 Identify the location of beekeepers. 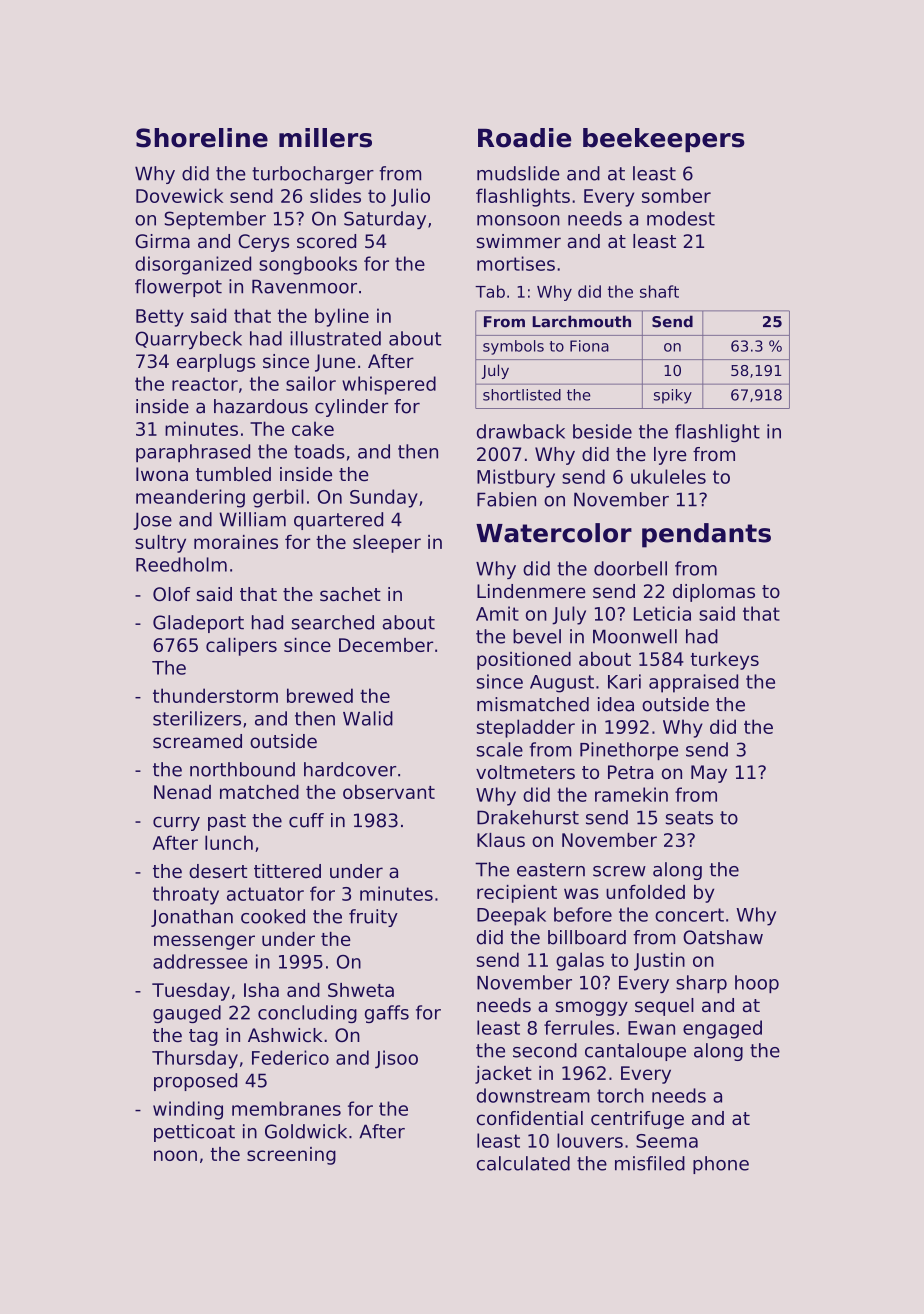
(664, 140).
